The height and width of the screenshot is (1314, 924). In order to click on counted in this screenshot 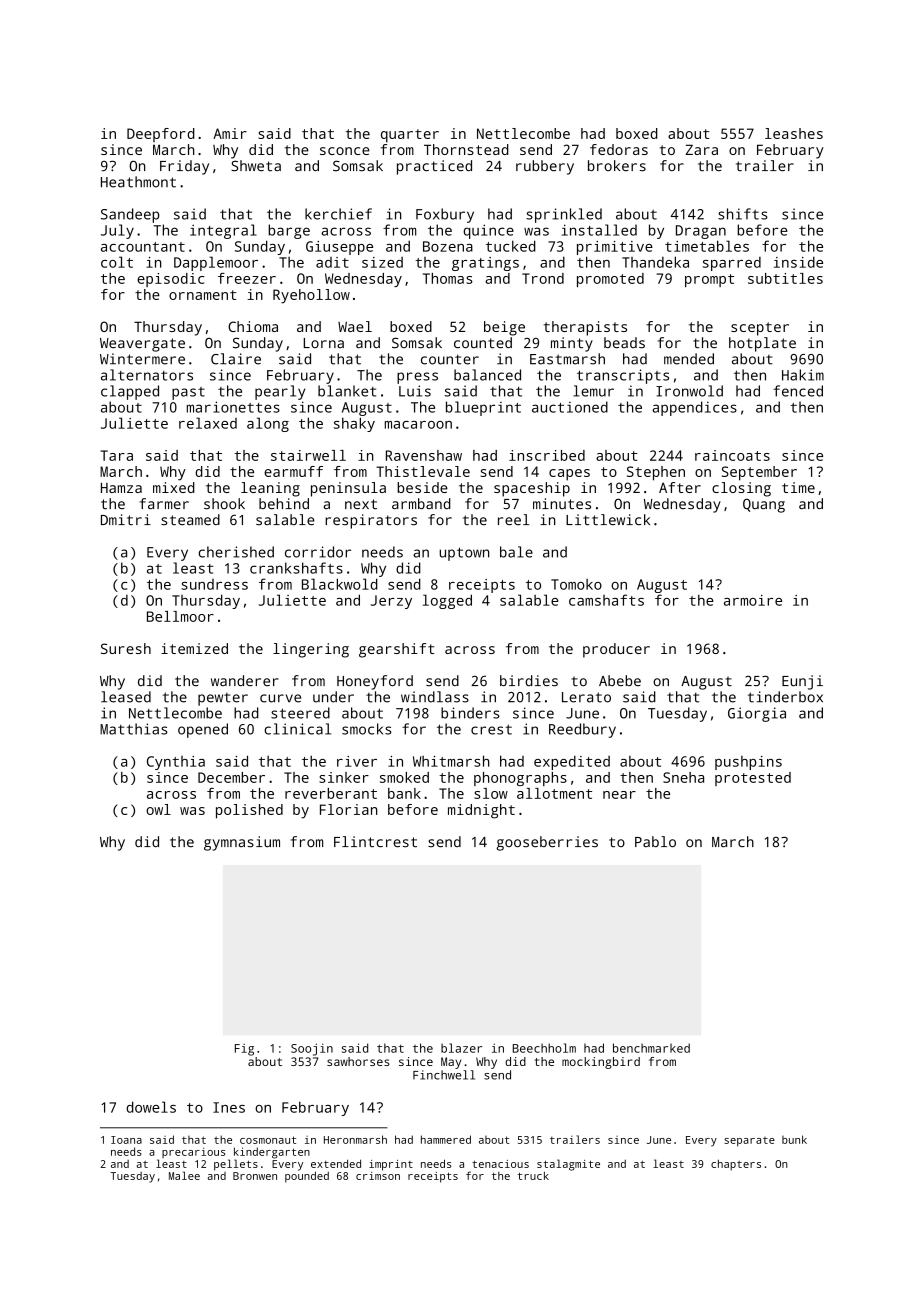, I will do `click(483, 343)`.
